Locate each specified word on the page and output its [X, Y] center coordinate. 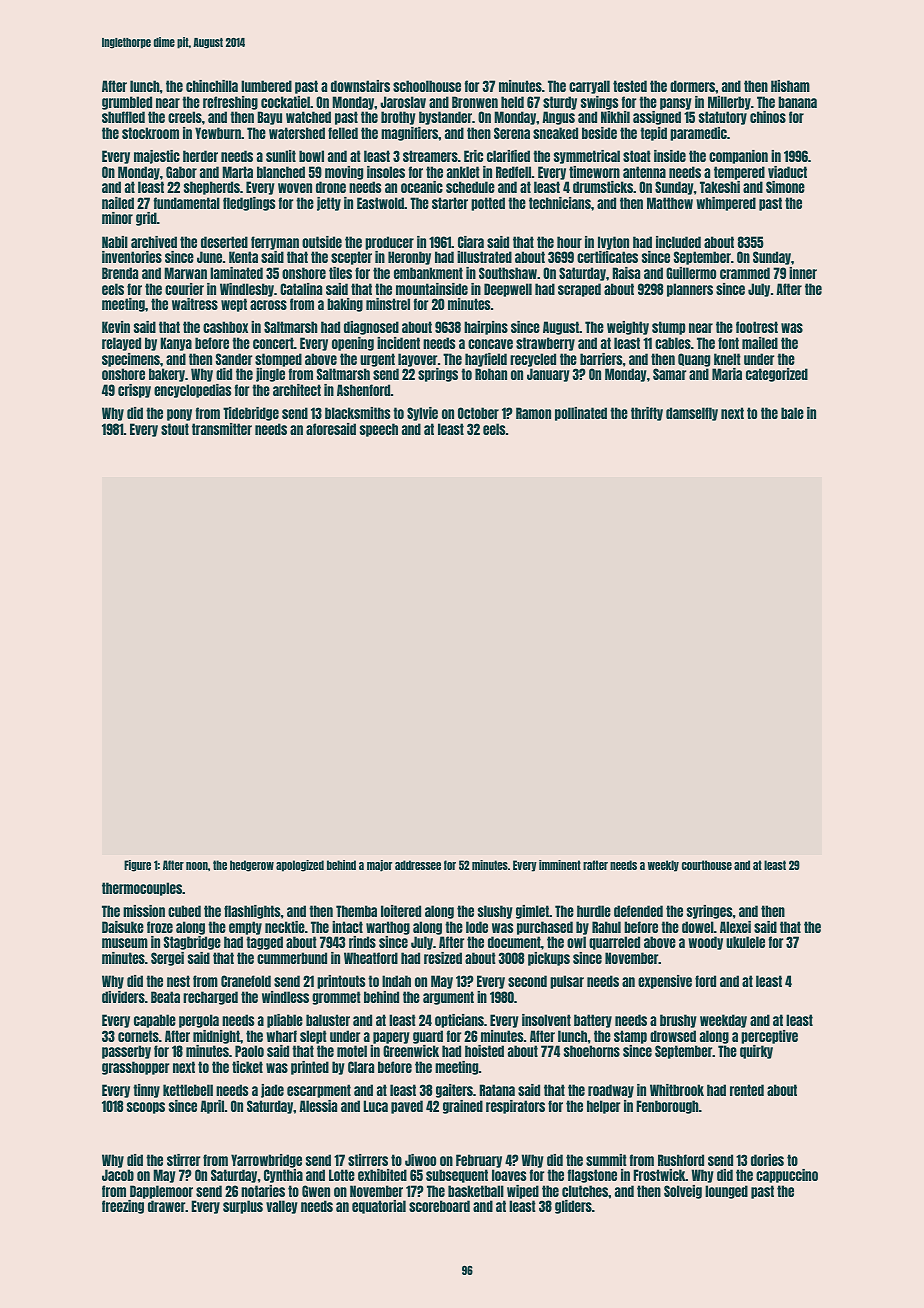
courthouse [707, 865]
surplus [243, 1207]
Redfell [513, 172]
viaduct [787, 172]
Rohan [491, 374]
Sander [234, 359]
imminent [560, 865]
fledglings [249, 204]
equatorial [379, 1207]
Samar [669, 374]
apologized [300, 866]
